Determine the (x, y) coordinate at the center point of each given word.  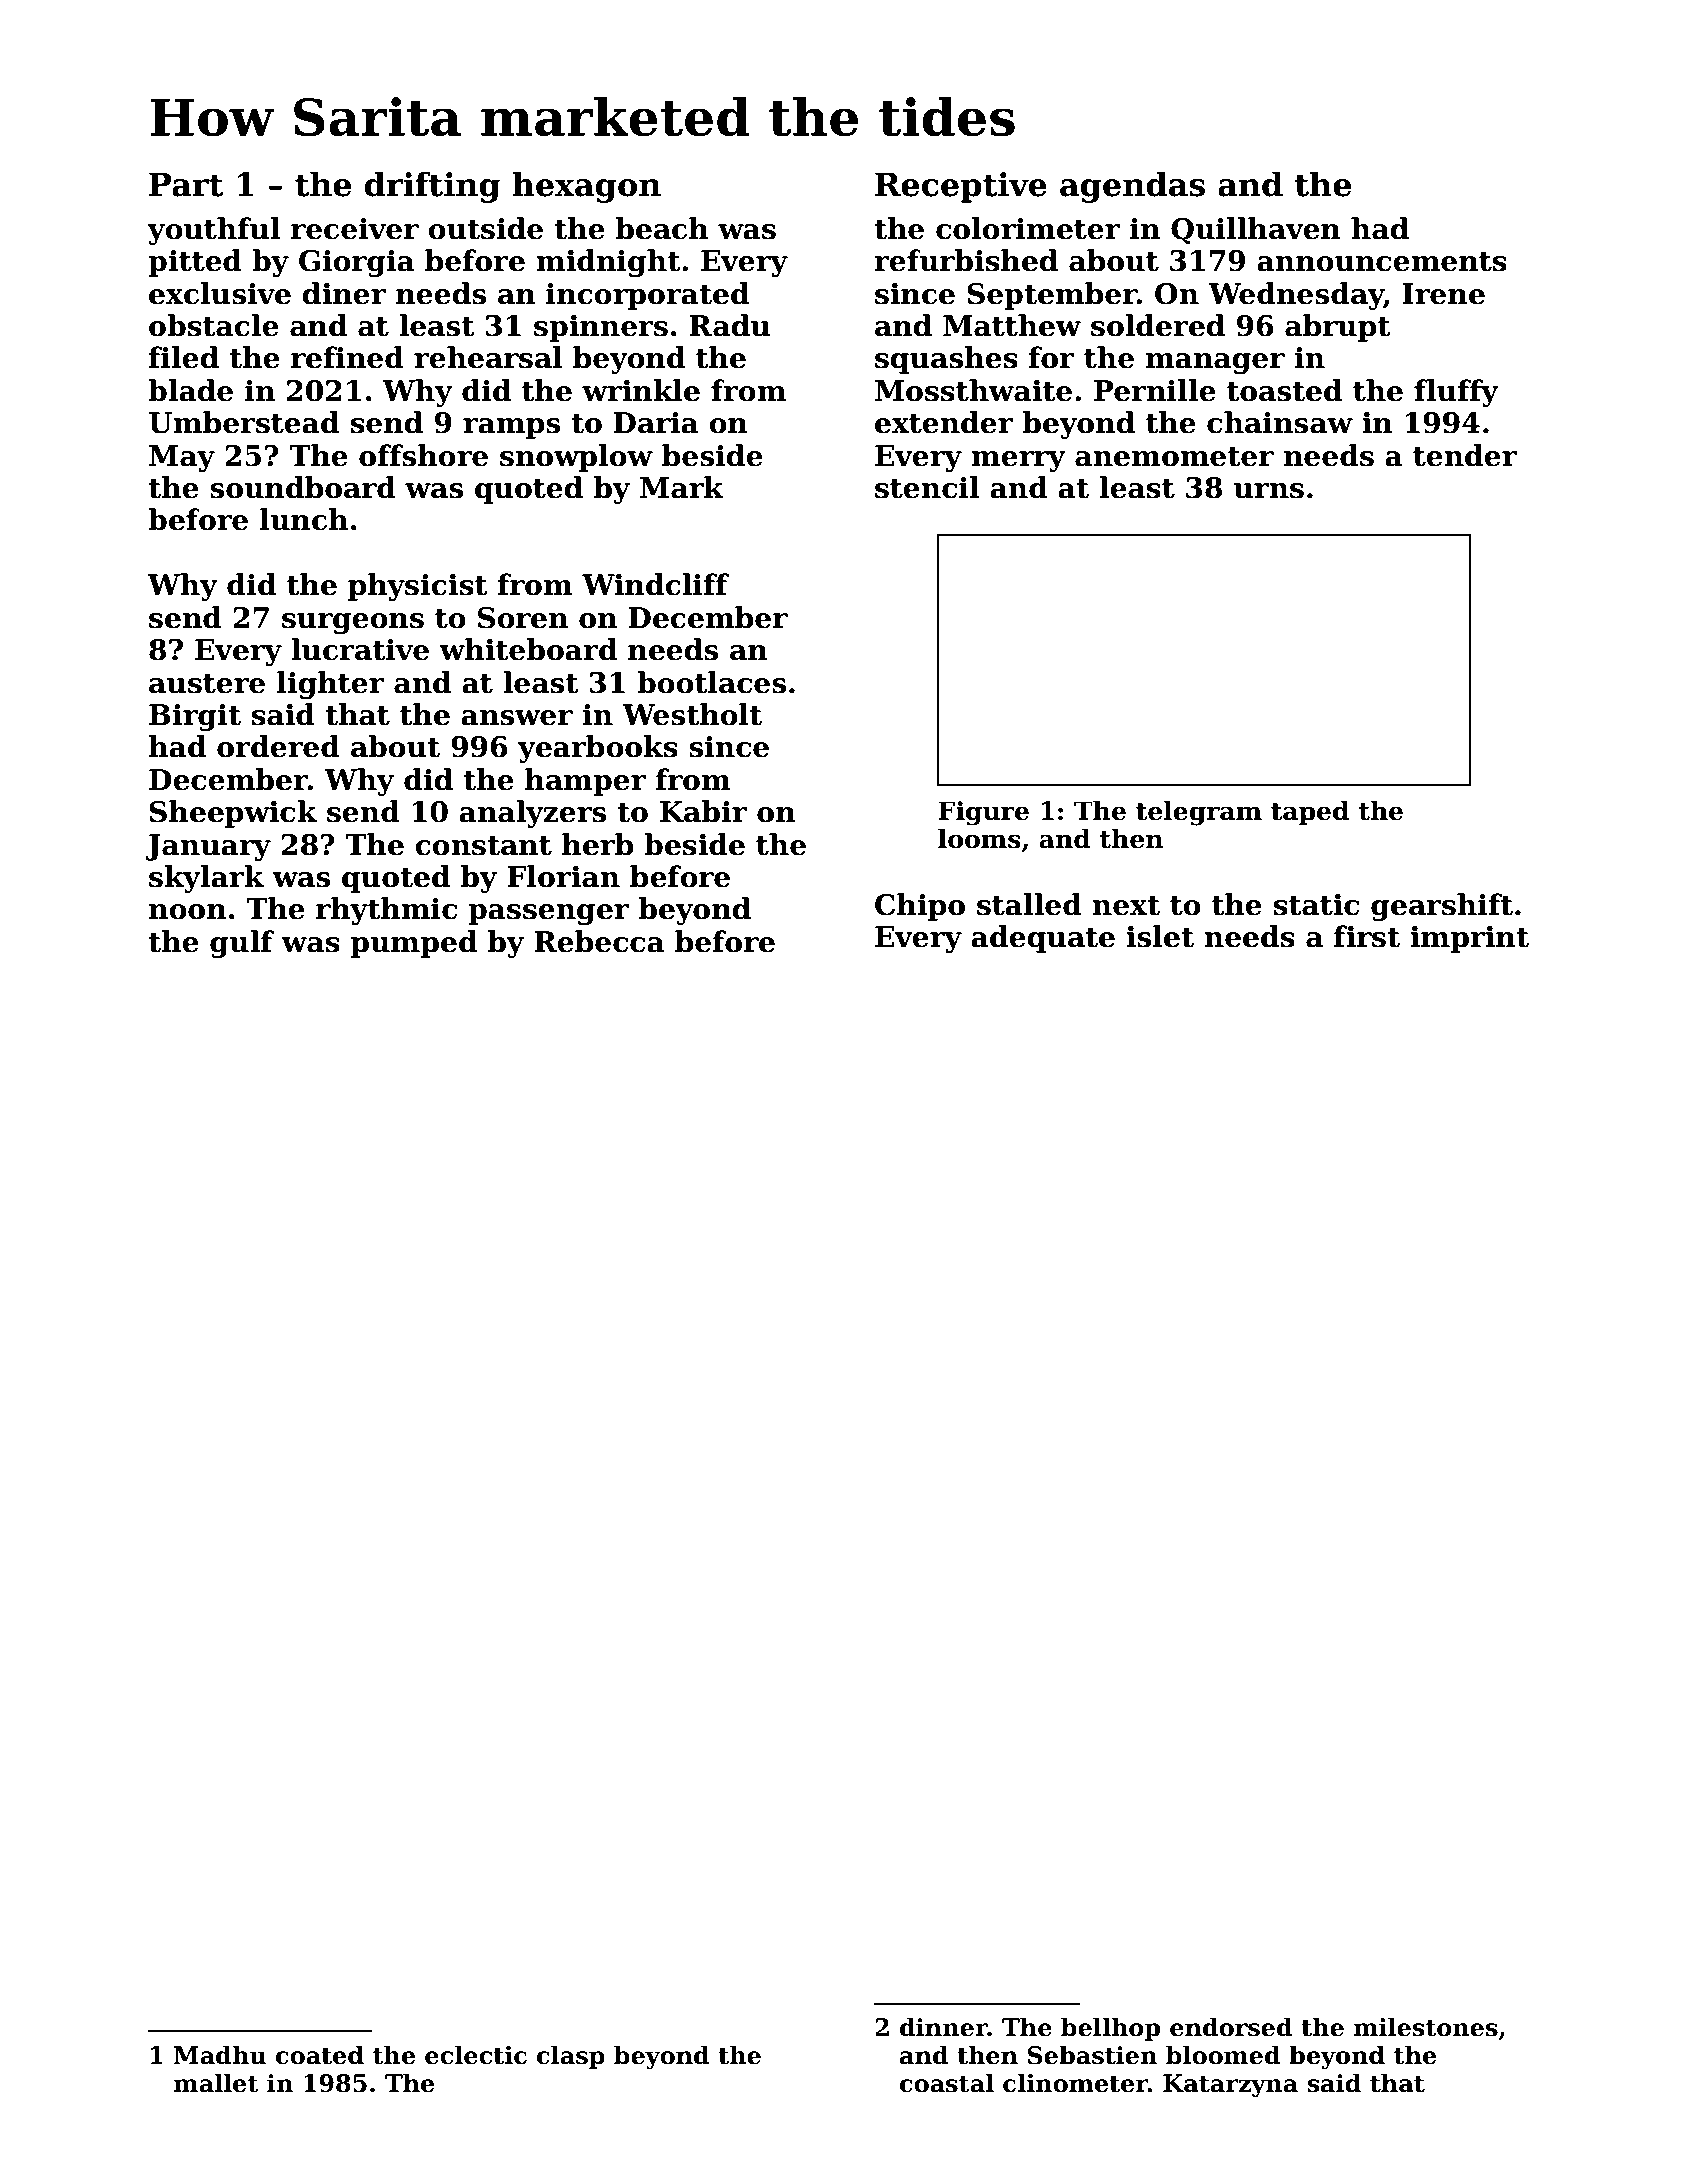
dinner (944, 2027)
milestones (1425, 2027)
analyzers (532, 814)
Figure (983, 813)
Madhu (220, 2055)
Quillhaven (1256, 231)
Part (186, 184)
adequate (1043, 939)
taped (1310, 813)
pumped (414, 944)
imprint (1469, 939)
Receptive (961, 187)
